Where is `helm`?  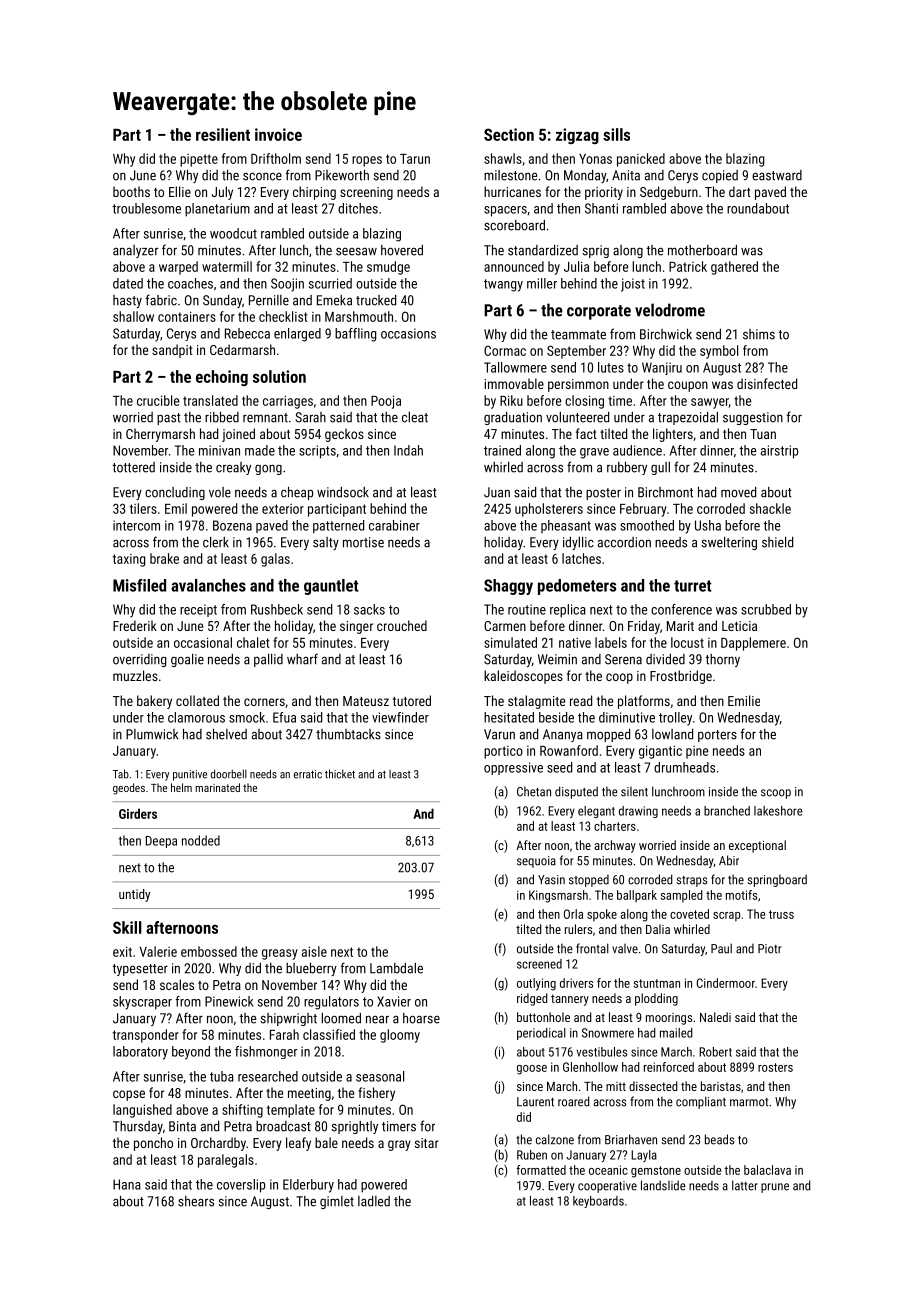 helm is located at coordinates (181, 787).
